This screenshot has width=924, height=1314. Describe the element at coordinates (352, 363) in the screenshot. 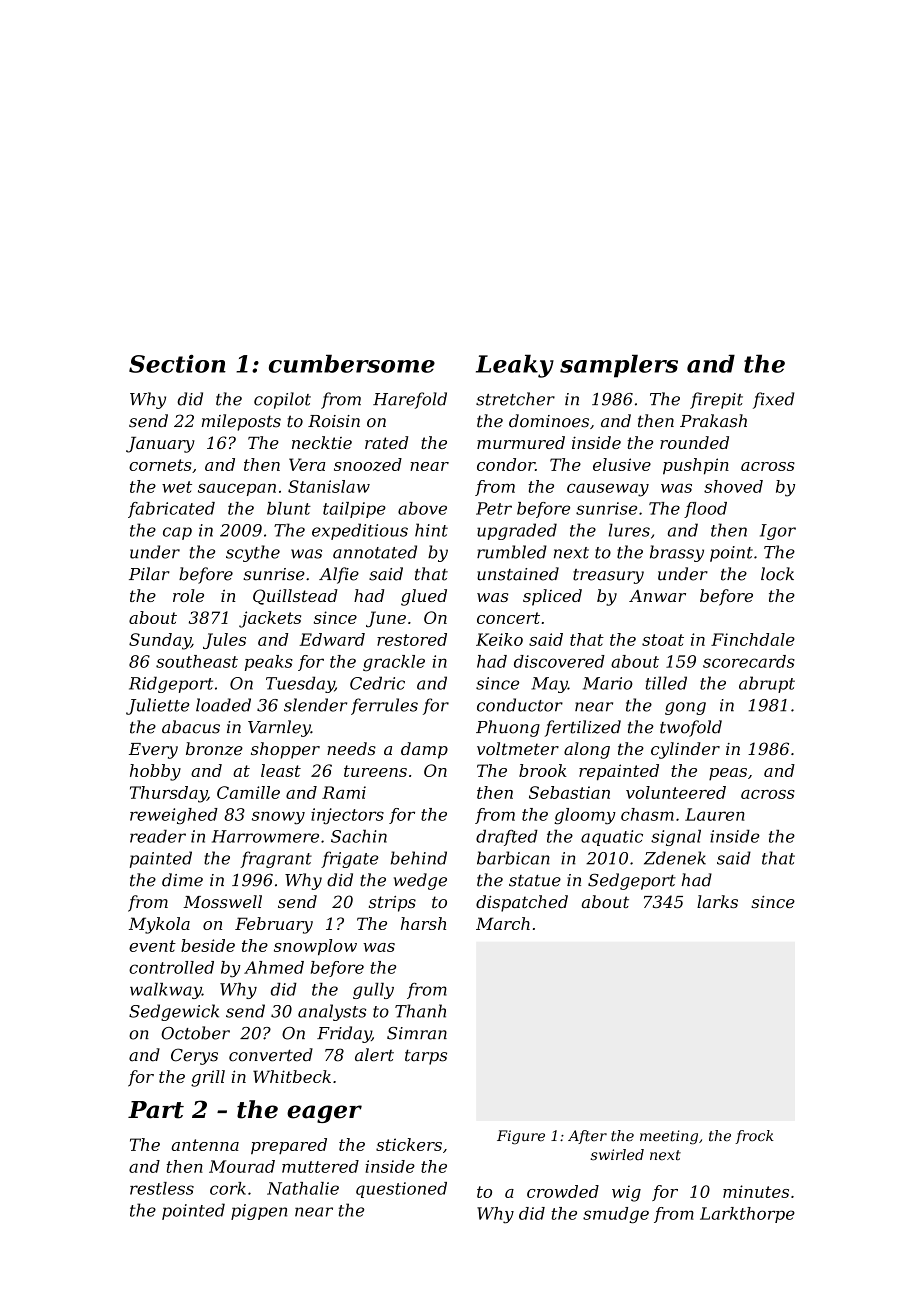

I see `cumbersome` at that location.
